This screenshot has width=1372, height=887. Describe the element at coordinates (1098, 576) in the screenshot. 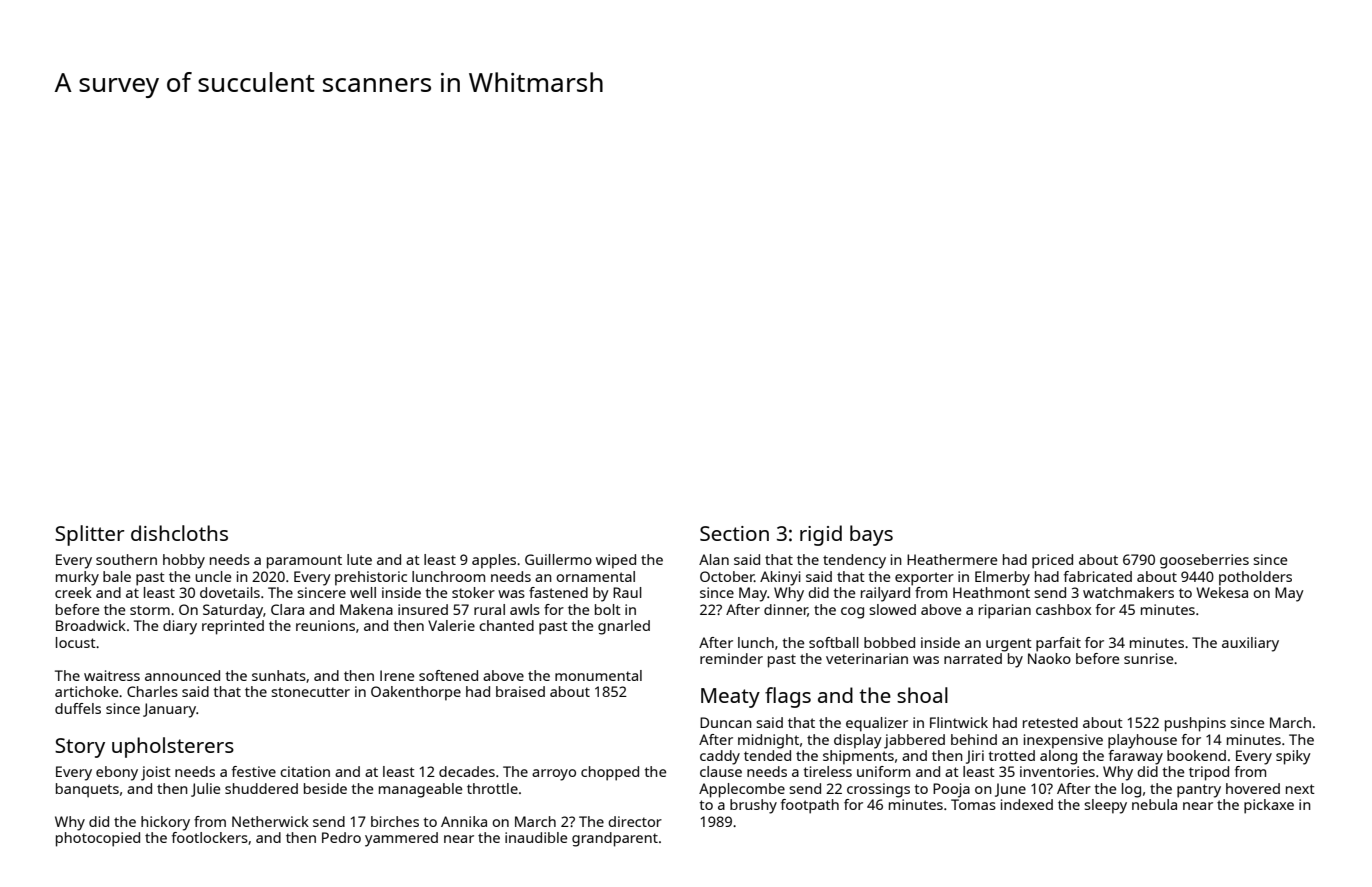

I see `fabricated` at that location.
